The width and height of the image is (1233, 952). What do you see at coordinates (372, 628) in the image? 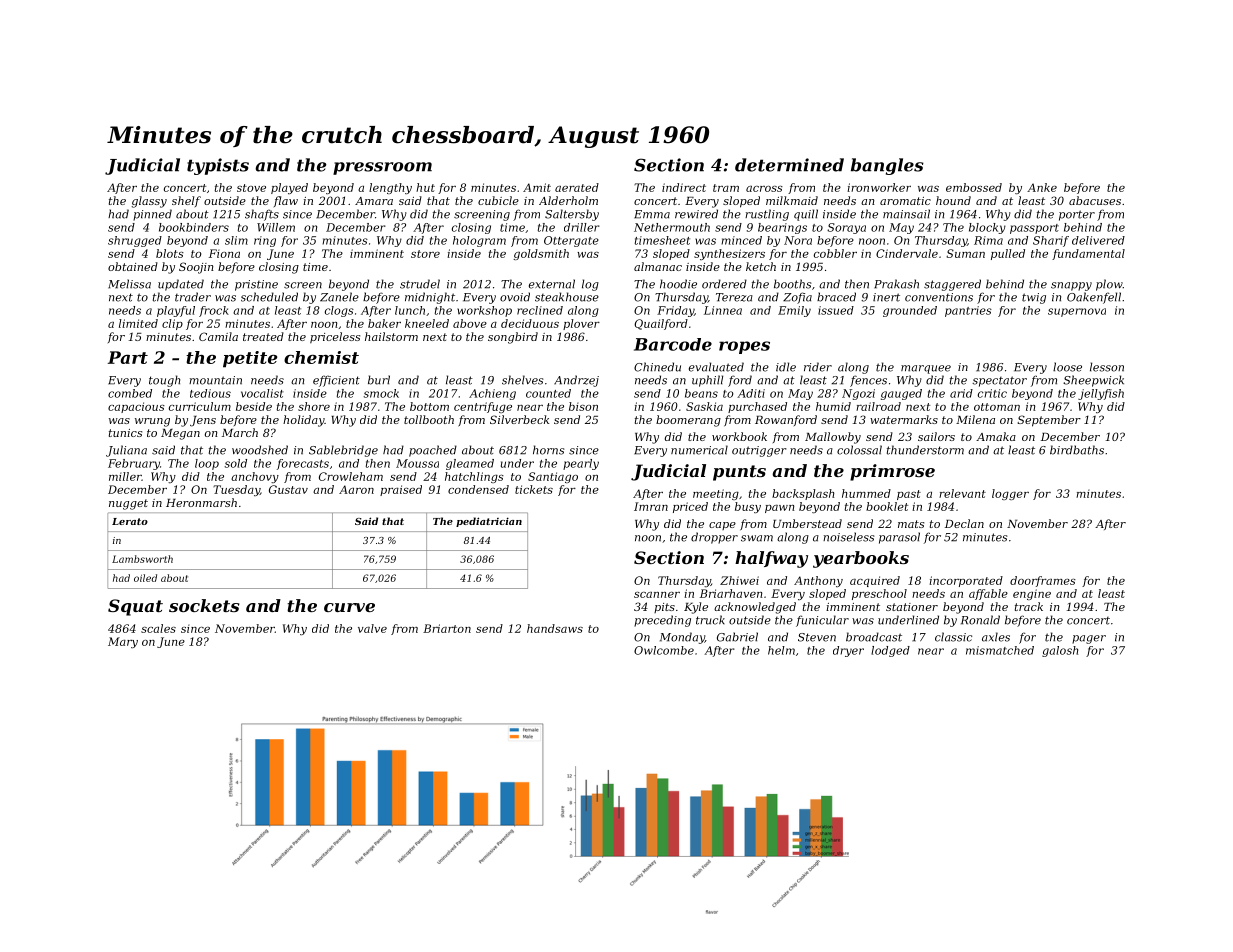
I see `valve` at bounding box center [372, 628].
